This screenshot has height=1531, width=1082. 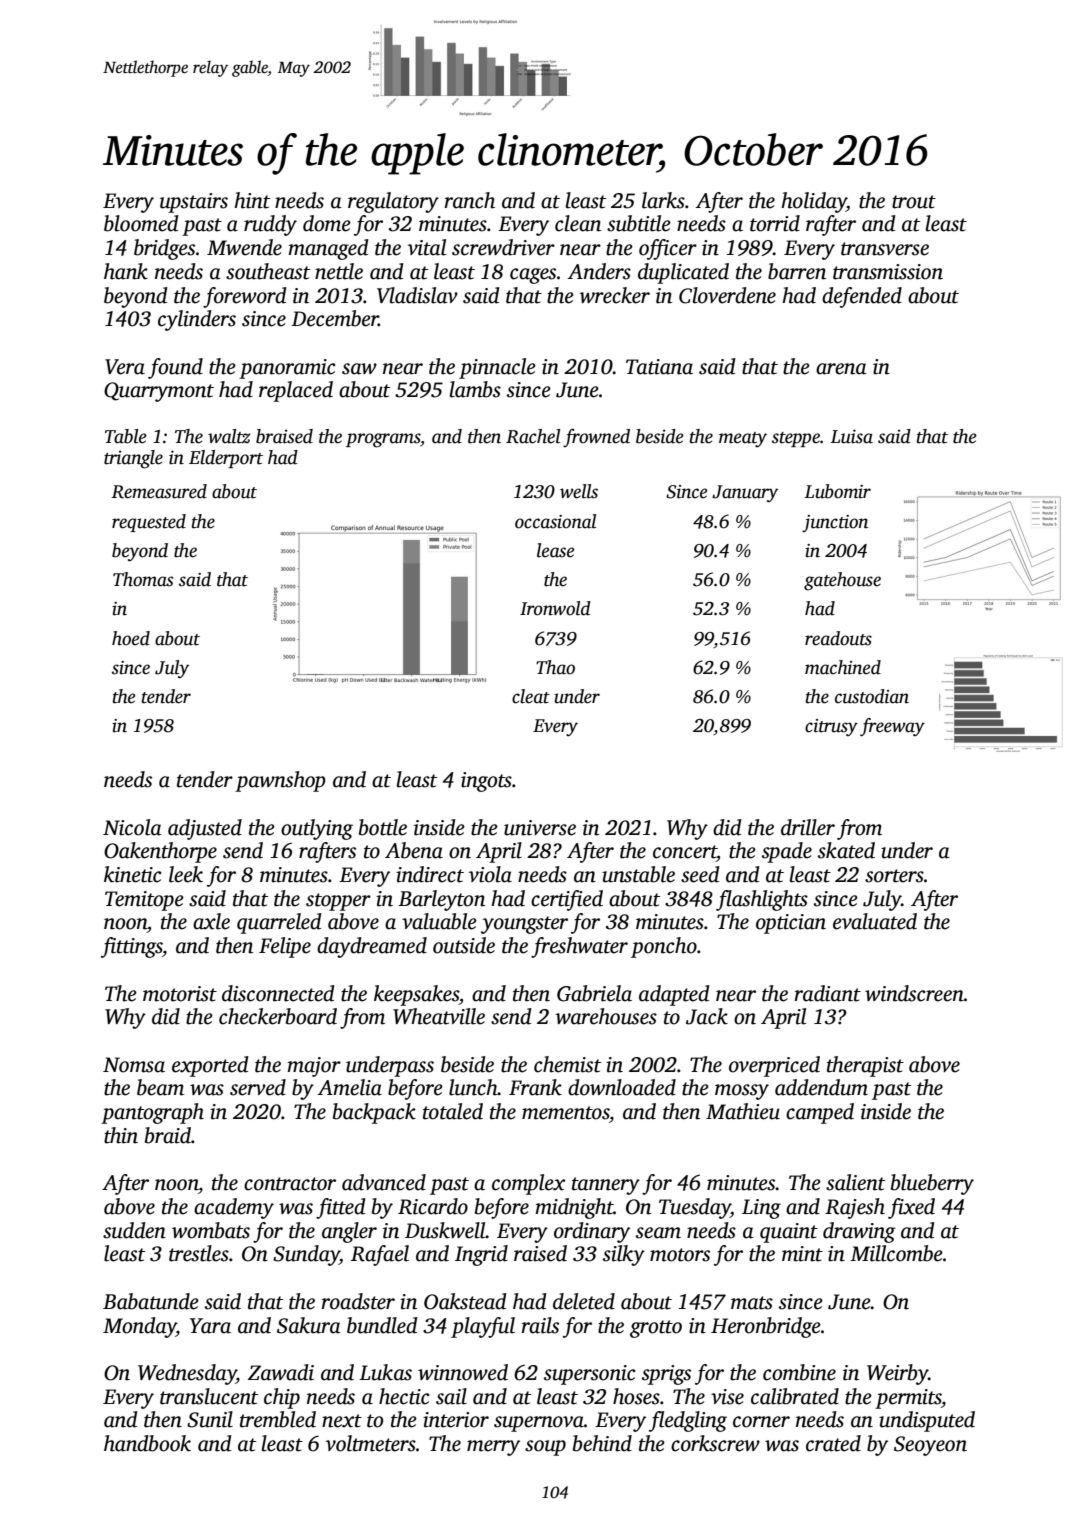 What do you see at coordinates (359, 369) in the screenshot?
I see `saw` at bounding box center [359, 369].
